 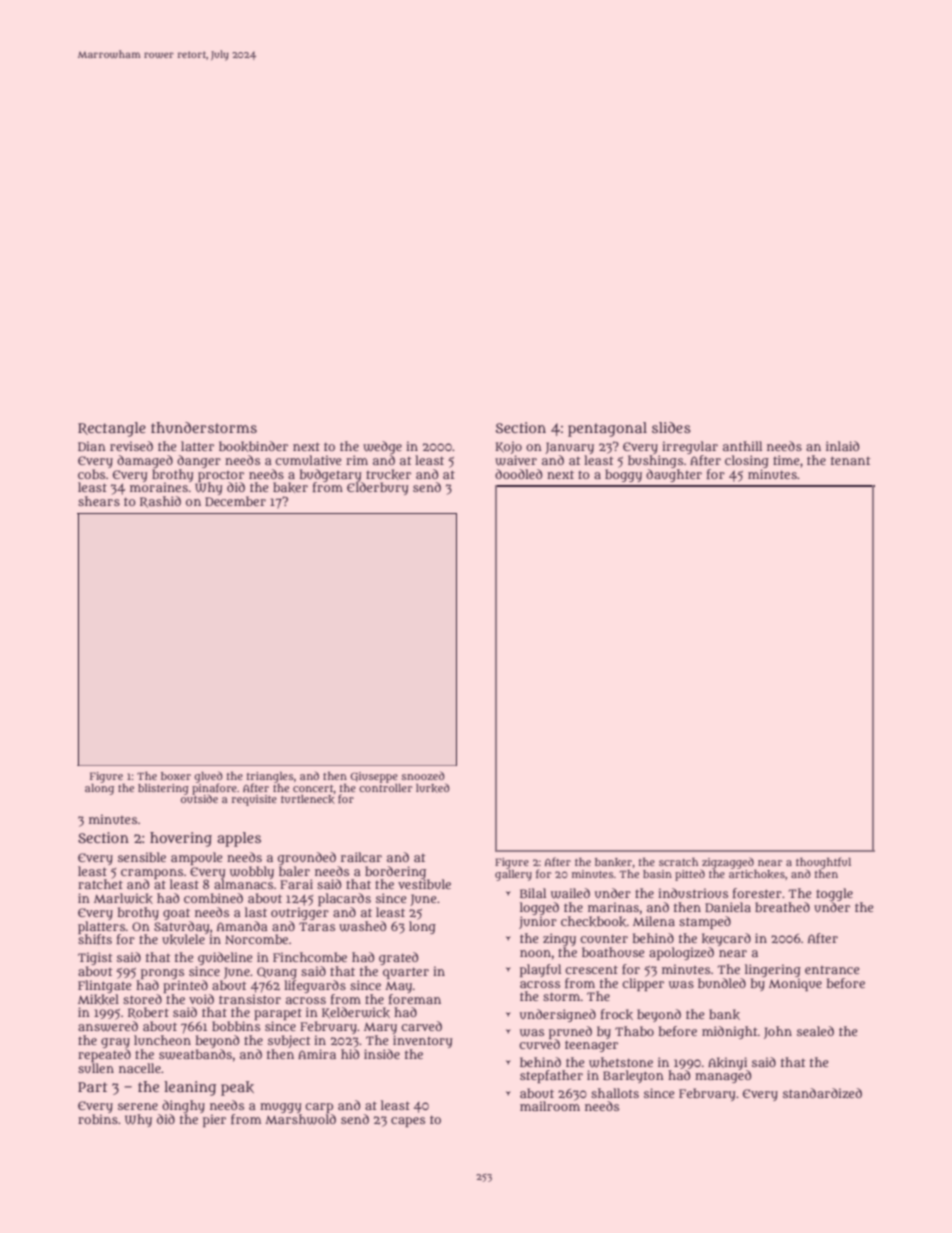 What do you see at coordinates (289, 1041) in the document?
I see `subject` at bounding box center [289, 1041].
